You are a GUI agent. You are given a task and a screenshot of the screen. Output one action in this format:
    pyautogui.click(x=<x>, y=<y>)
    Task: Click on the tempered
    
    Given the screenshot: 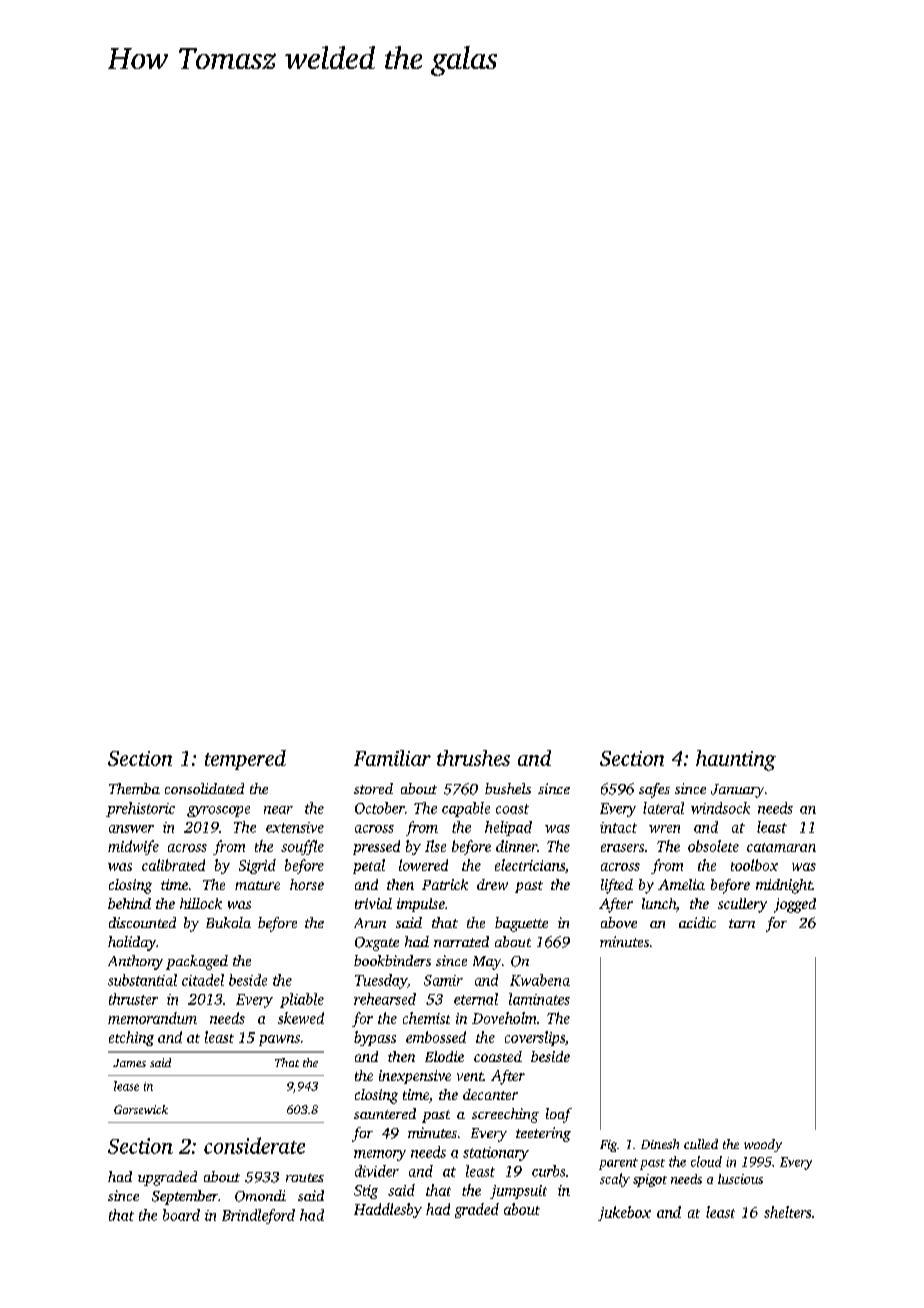 What is the action you would take?
    pyautogui.click(x=245, y=760)
